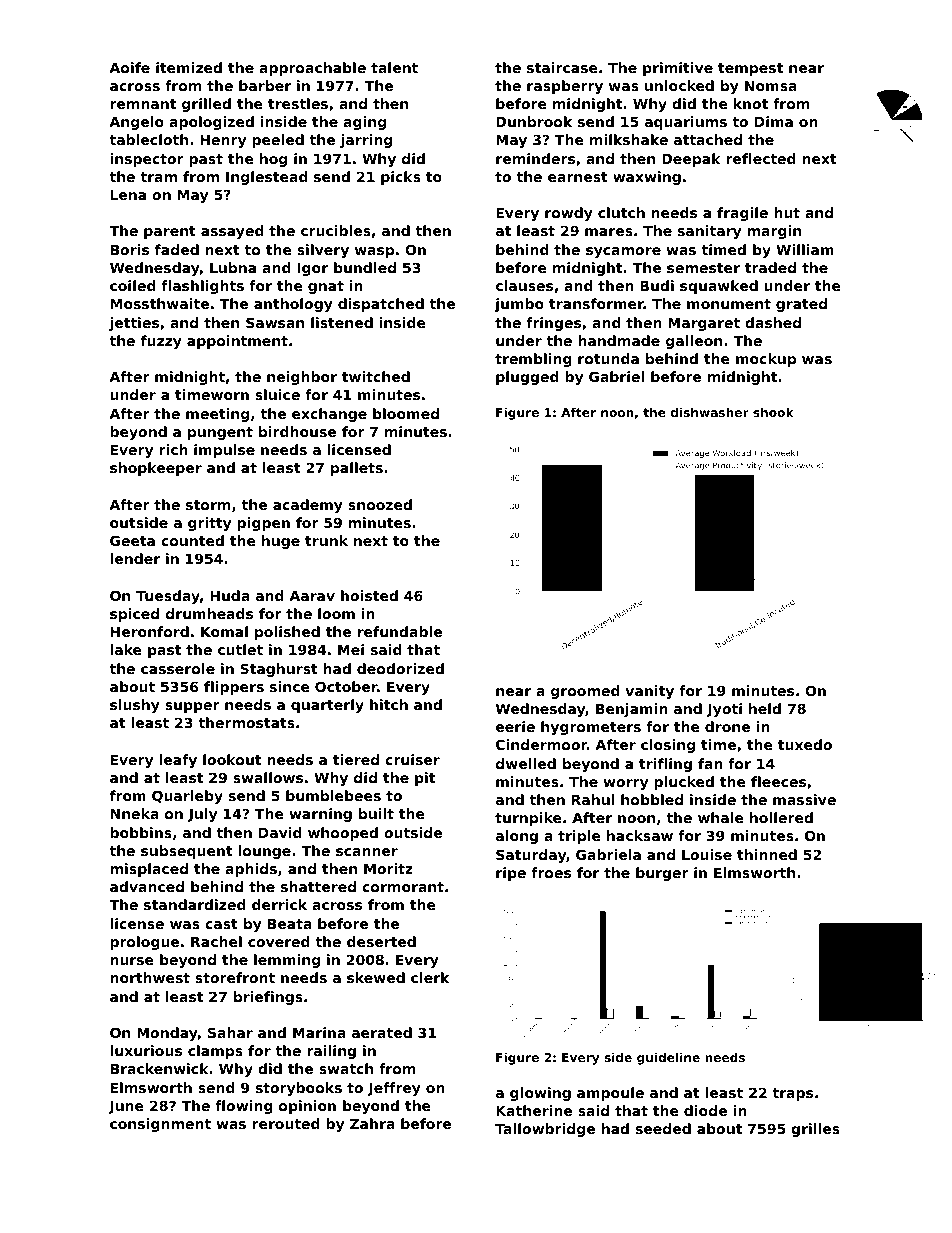  I want to click on barber, so click(265, 85).
